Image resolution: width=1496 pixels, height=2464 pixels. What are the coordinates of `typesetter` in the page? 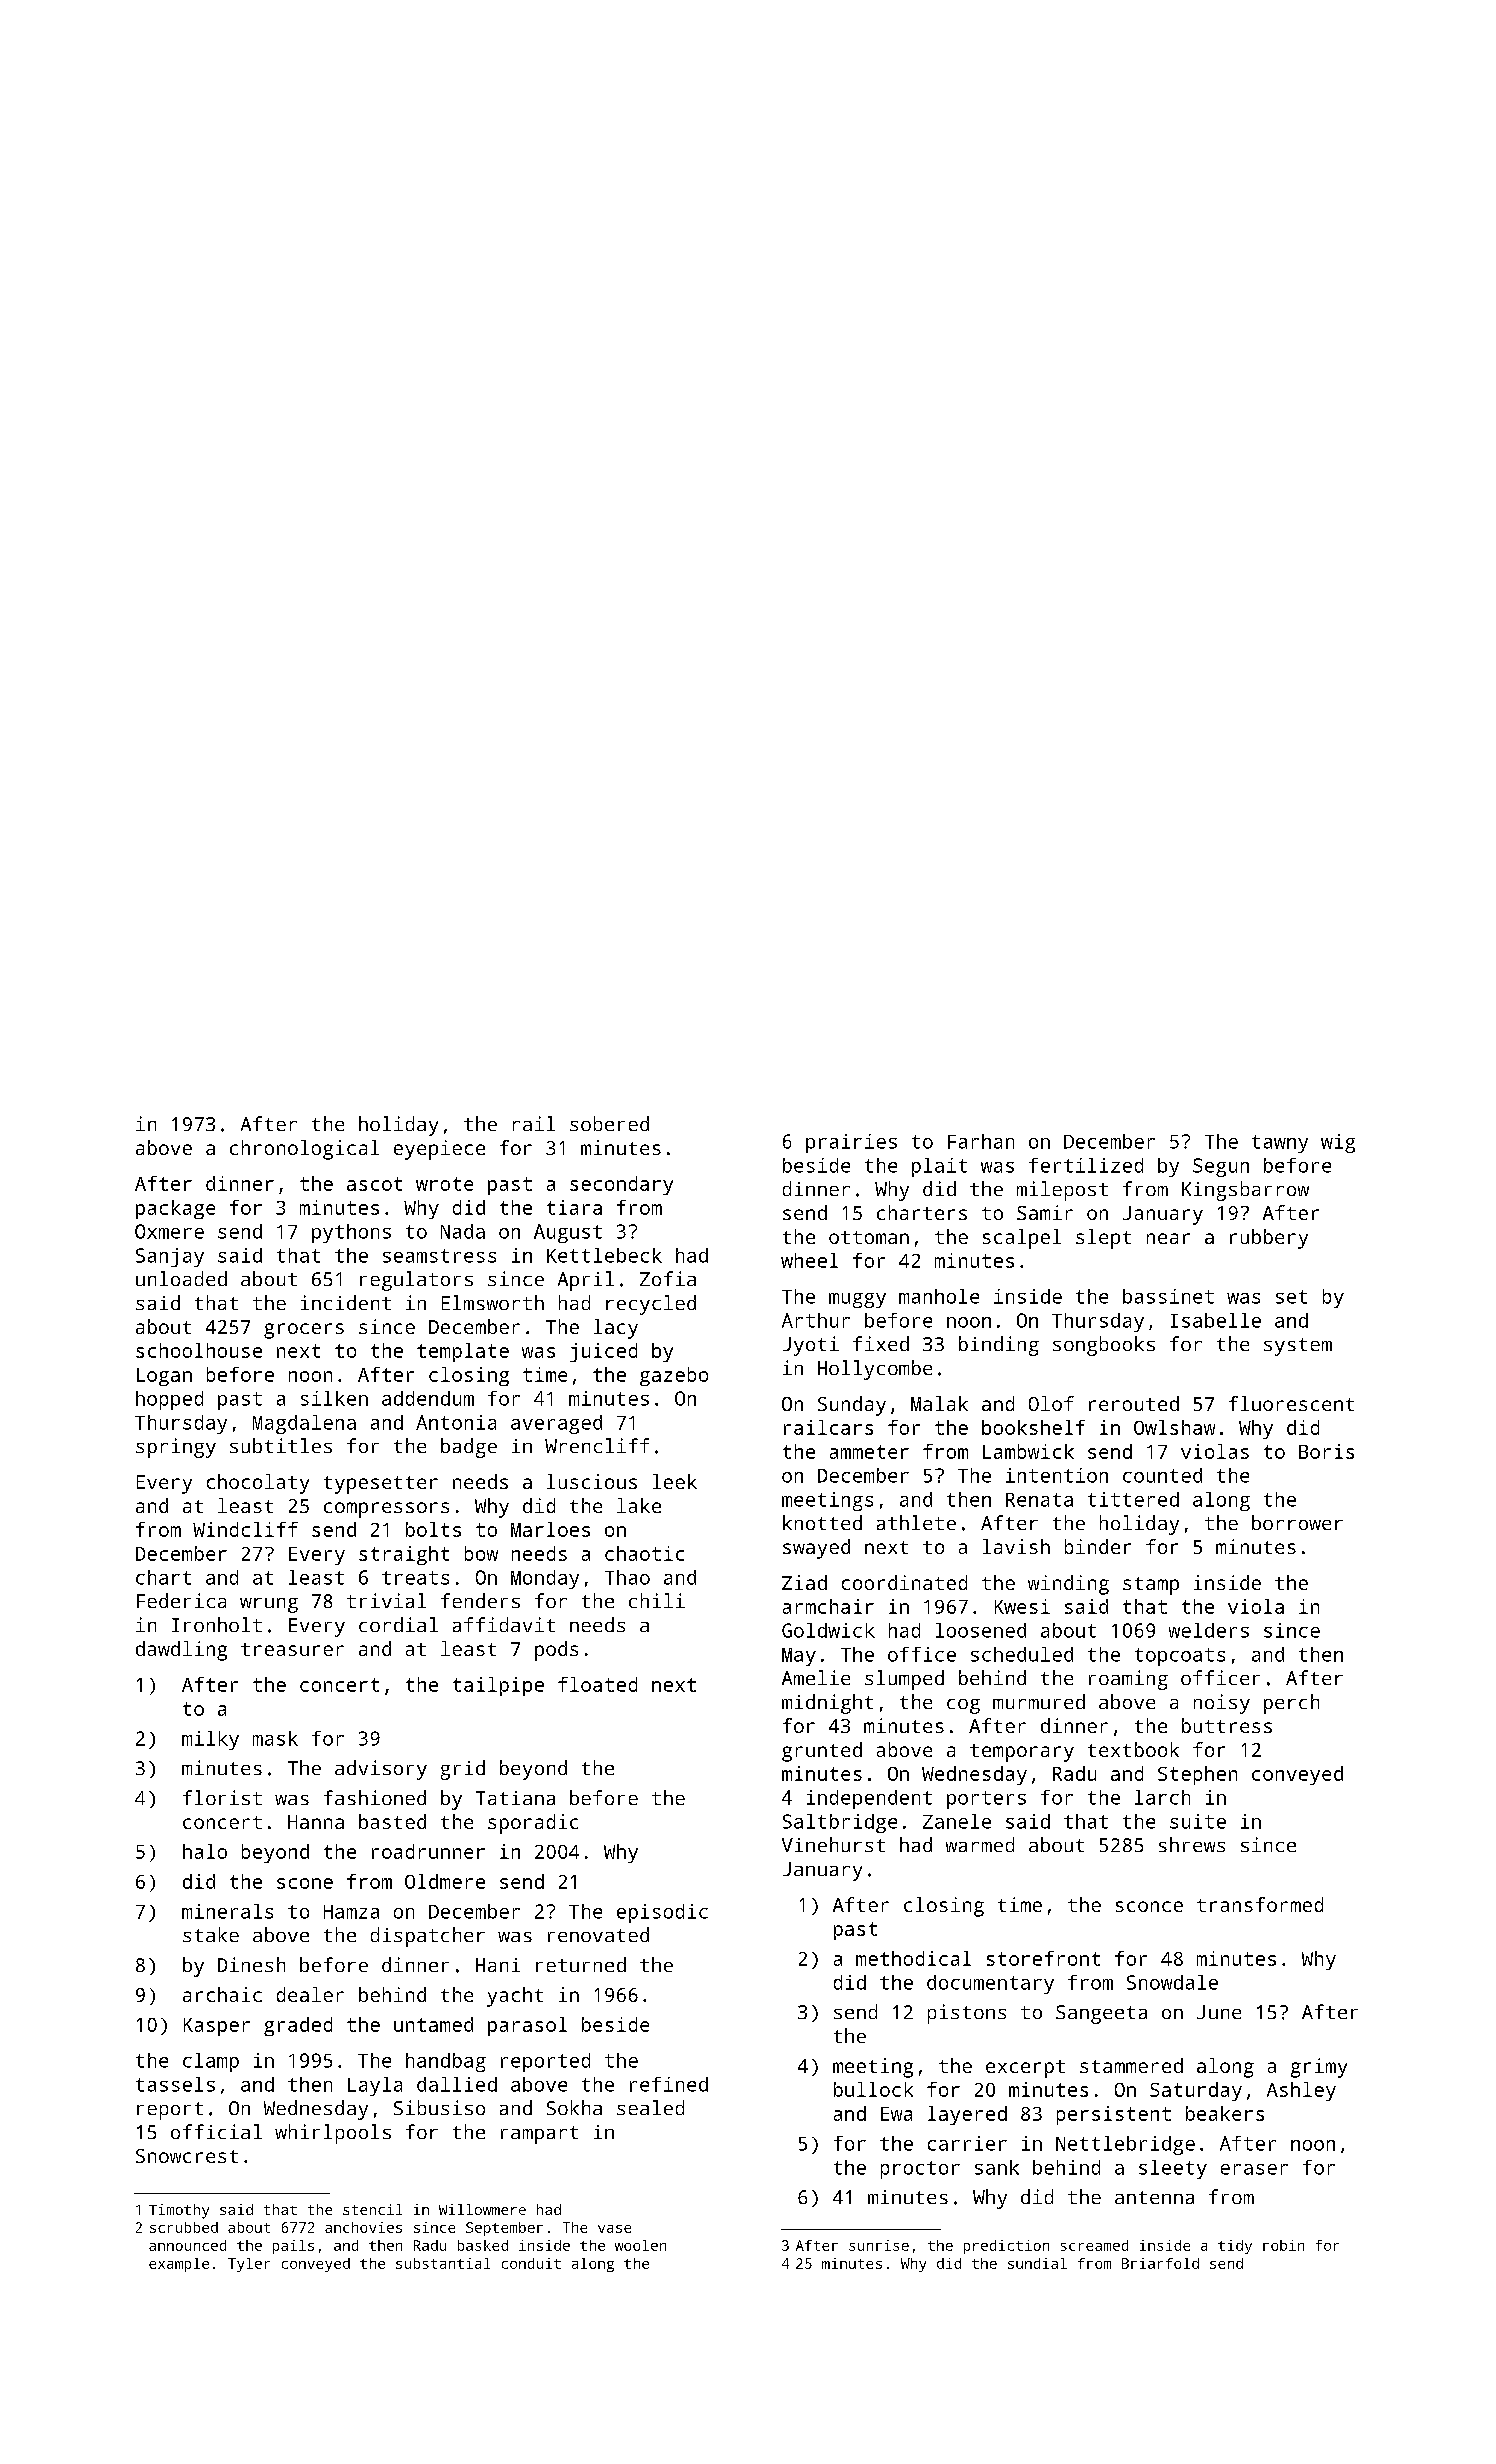 It's located at (381, 1485).
